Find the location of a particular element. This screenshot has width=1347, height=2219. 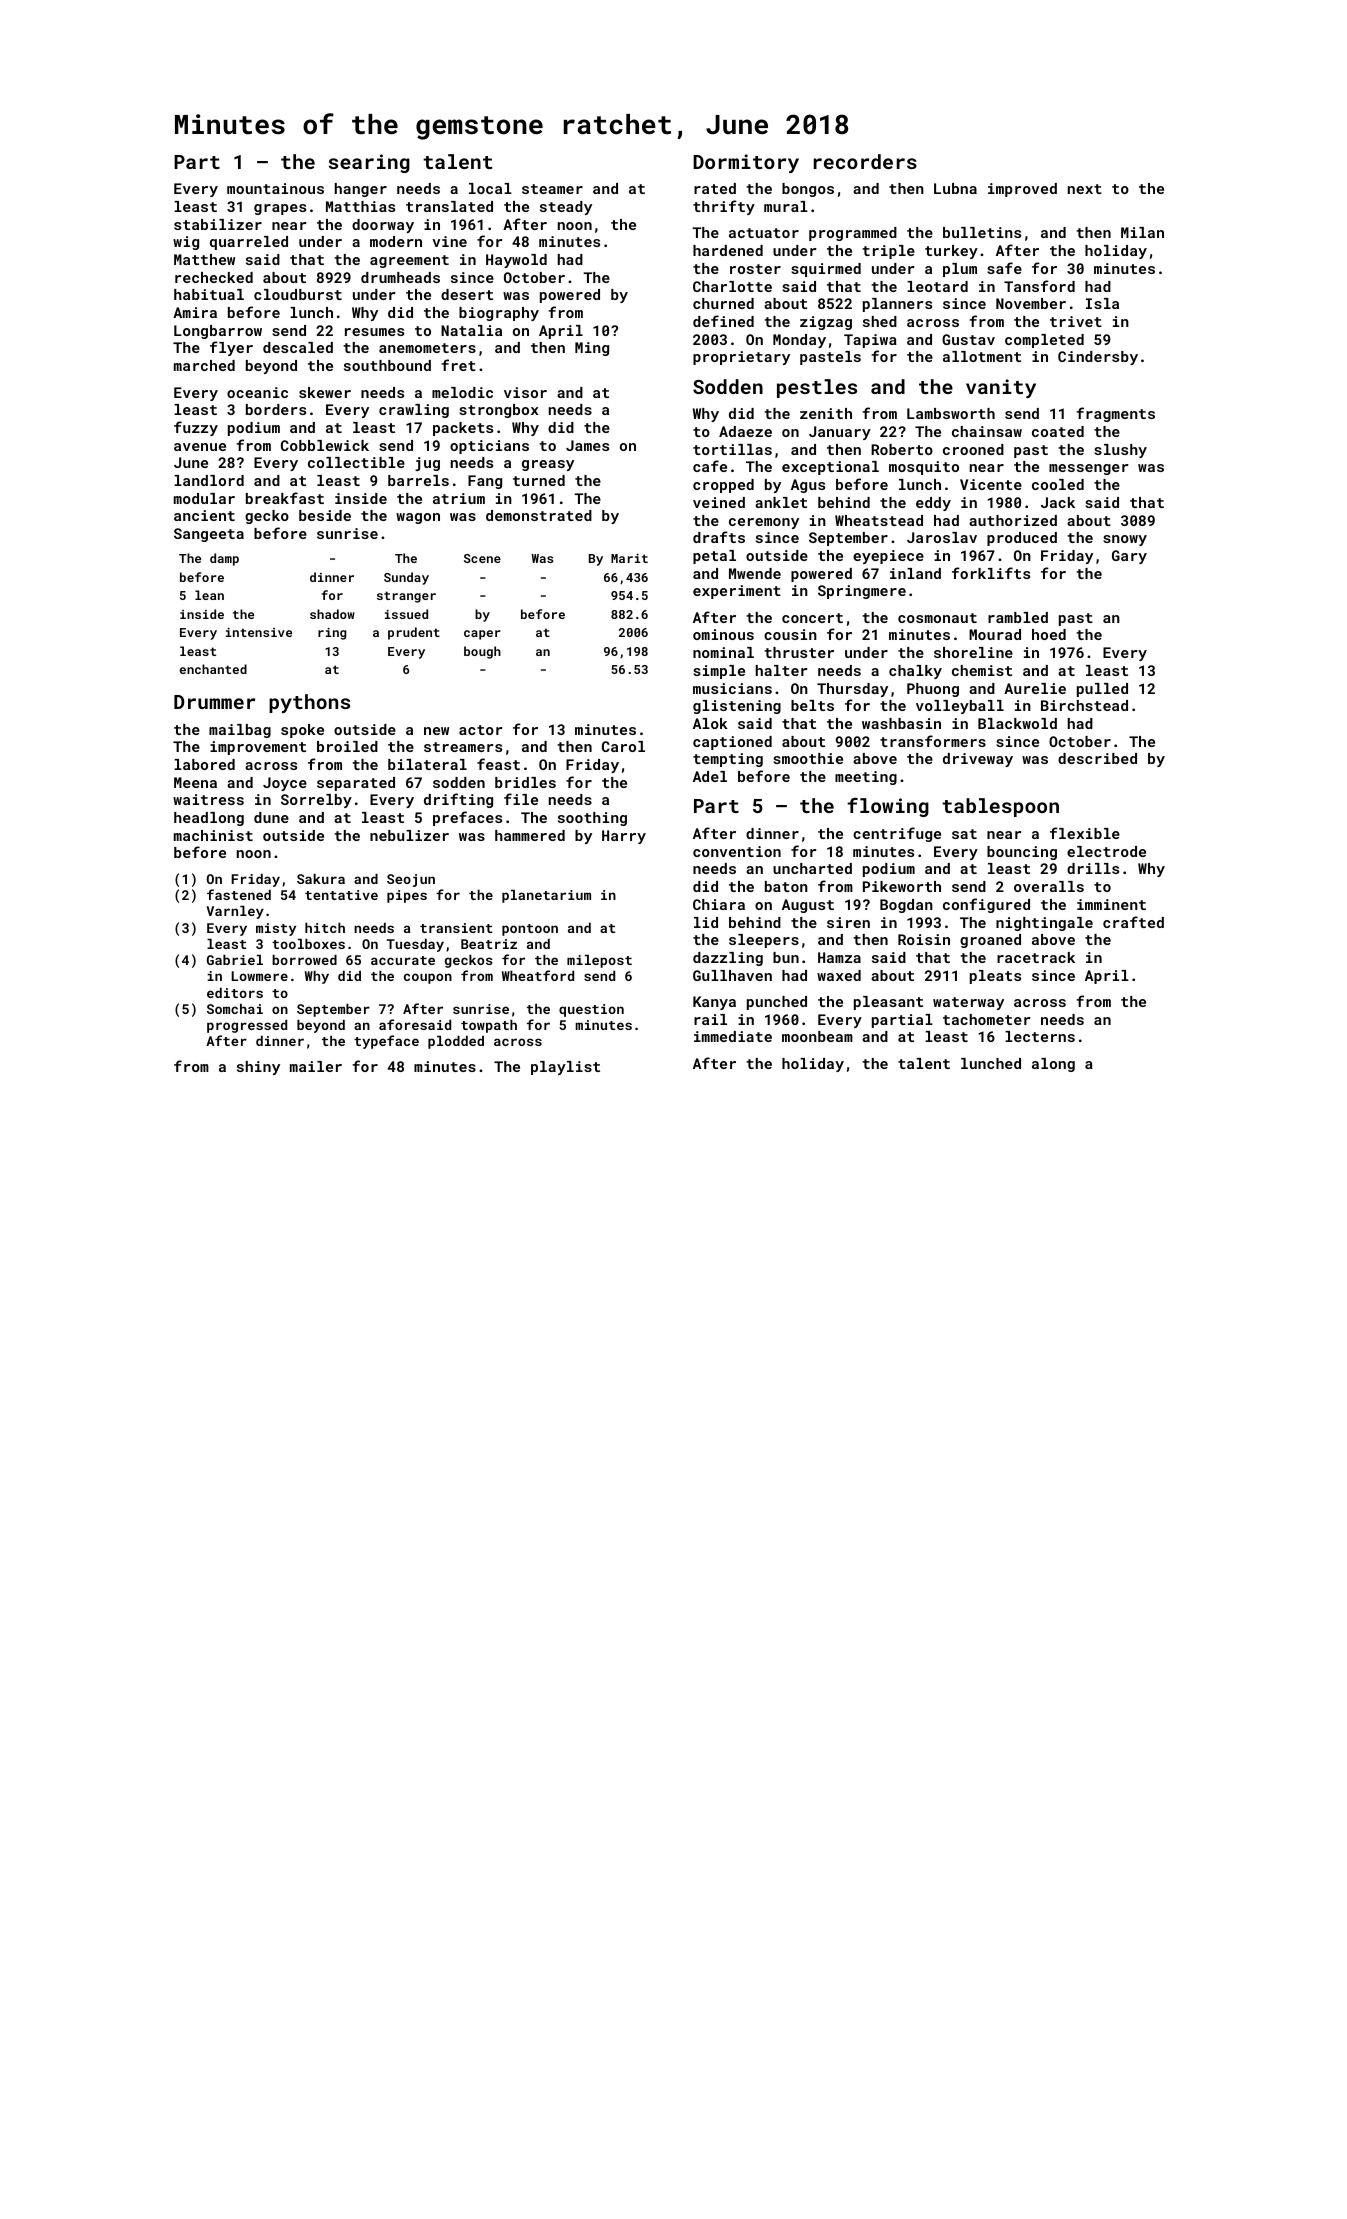

hoed is located at coordinates (1049, 634).
